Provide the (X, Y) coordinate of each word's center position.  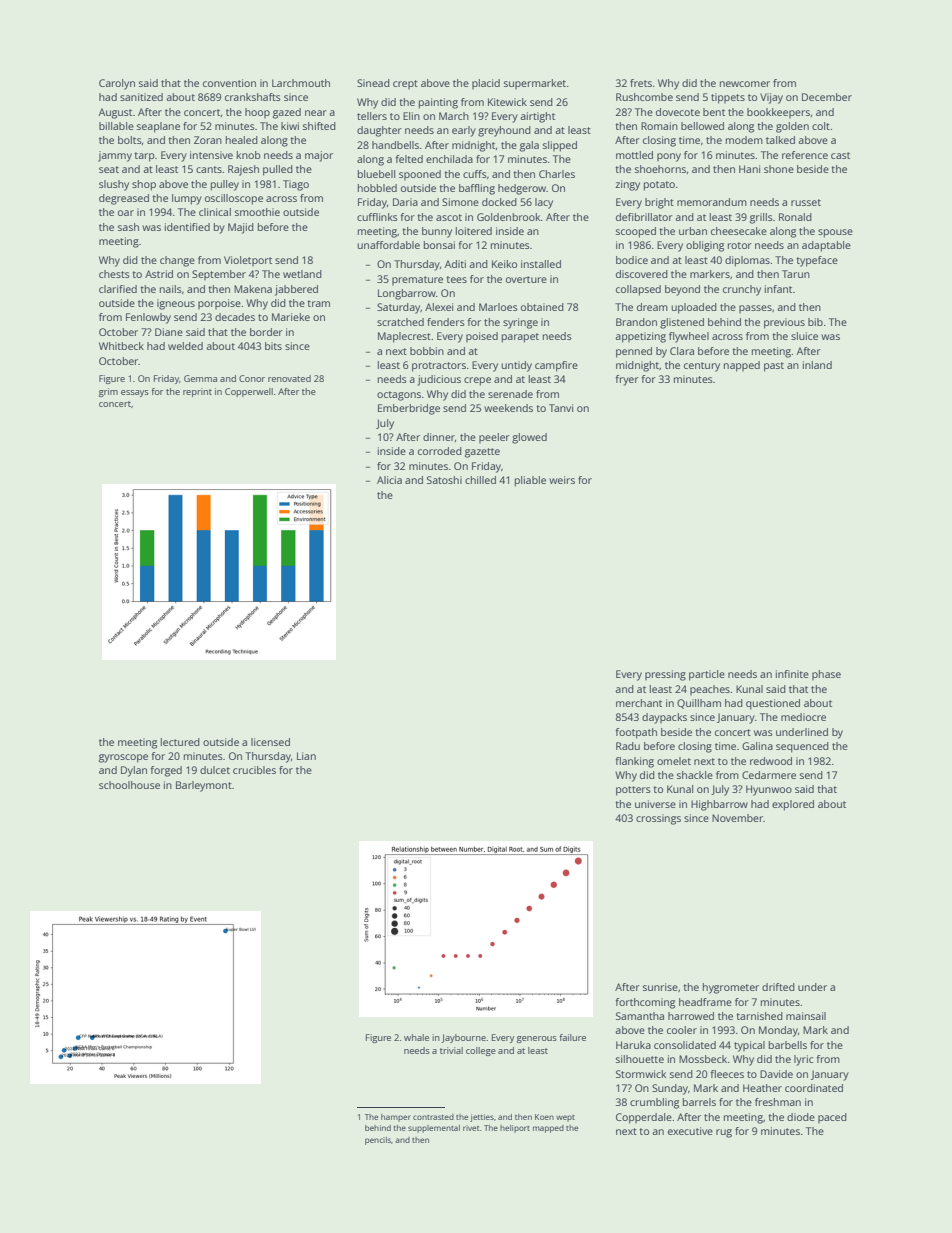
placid (486, 84)
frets (641, 83)
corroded (440, 451)
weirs (562, 480)
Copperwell (249, 392)
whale (416, 1037)
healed (242, 140)
